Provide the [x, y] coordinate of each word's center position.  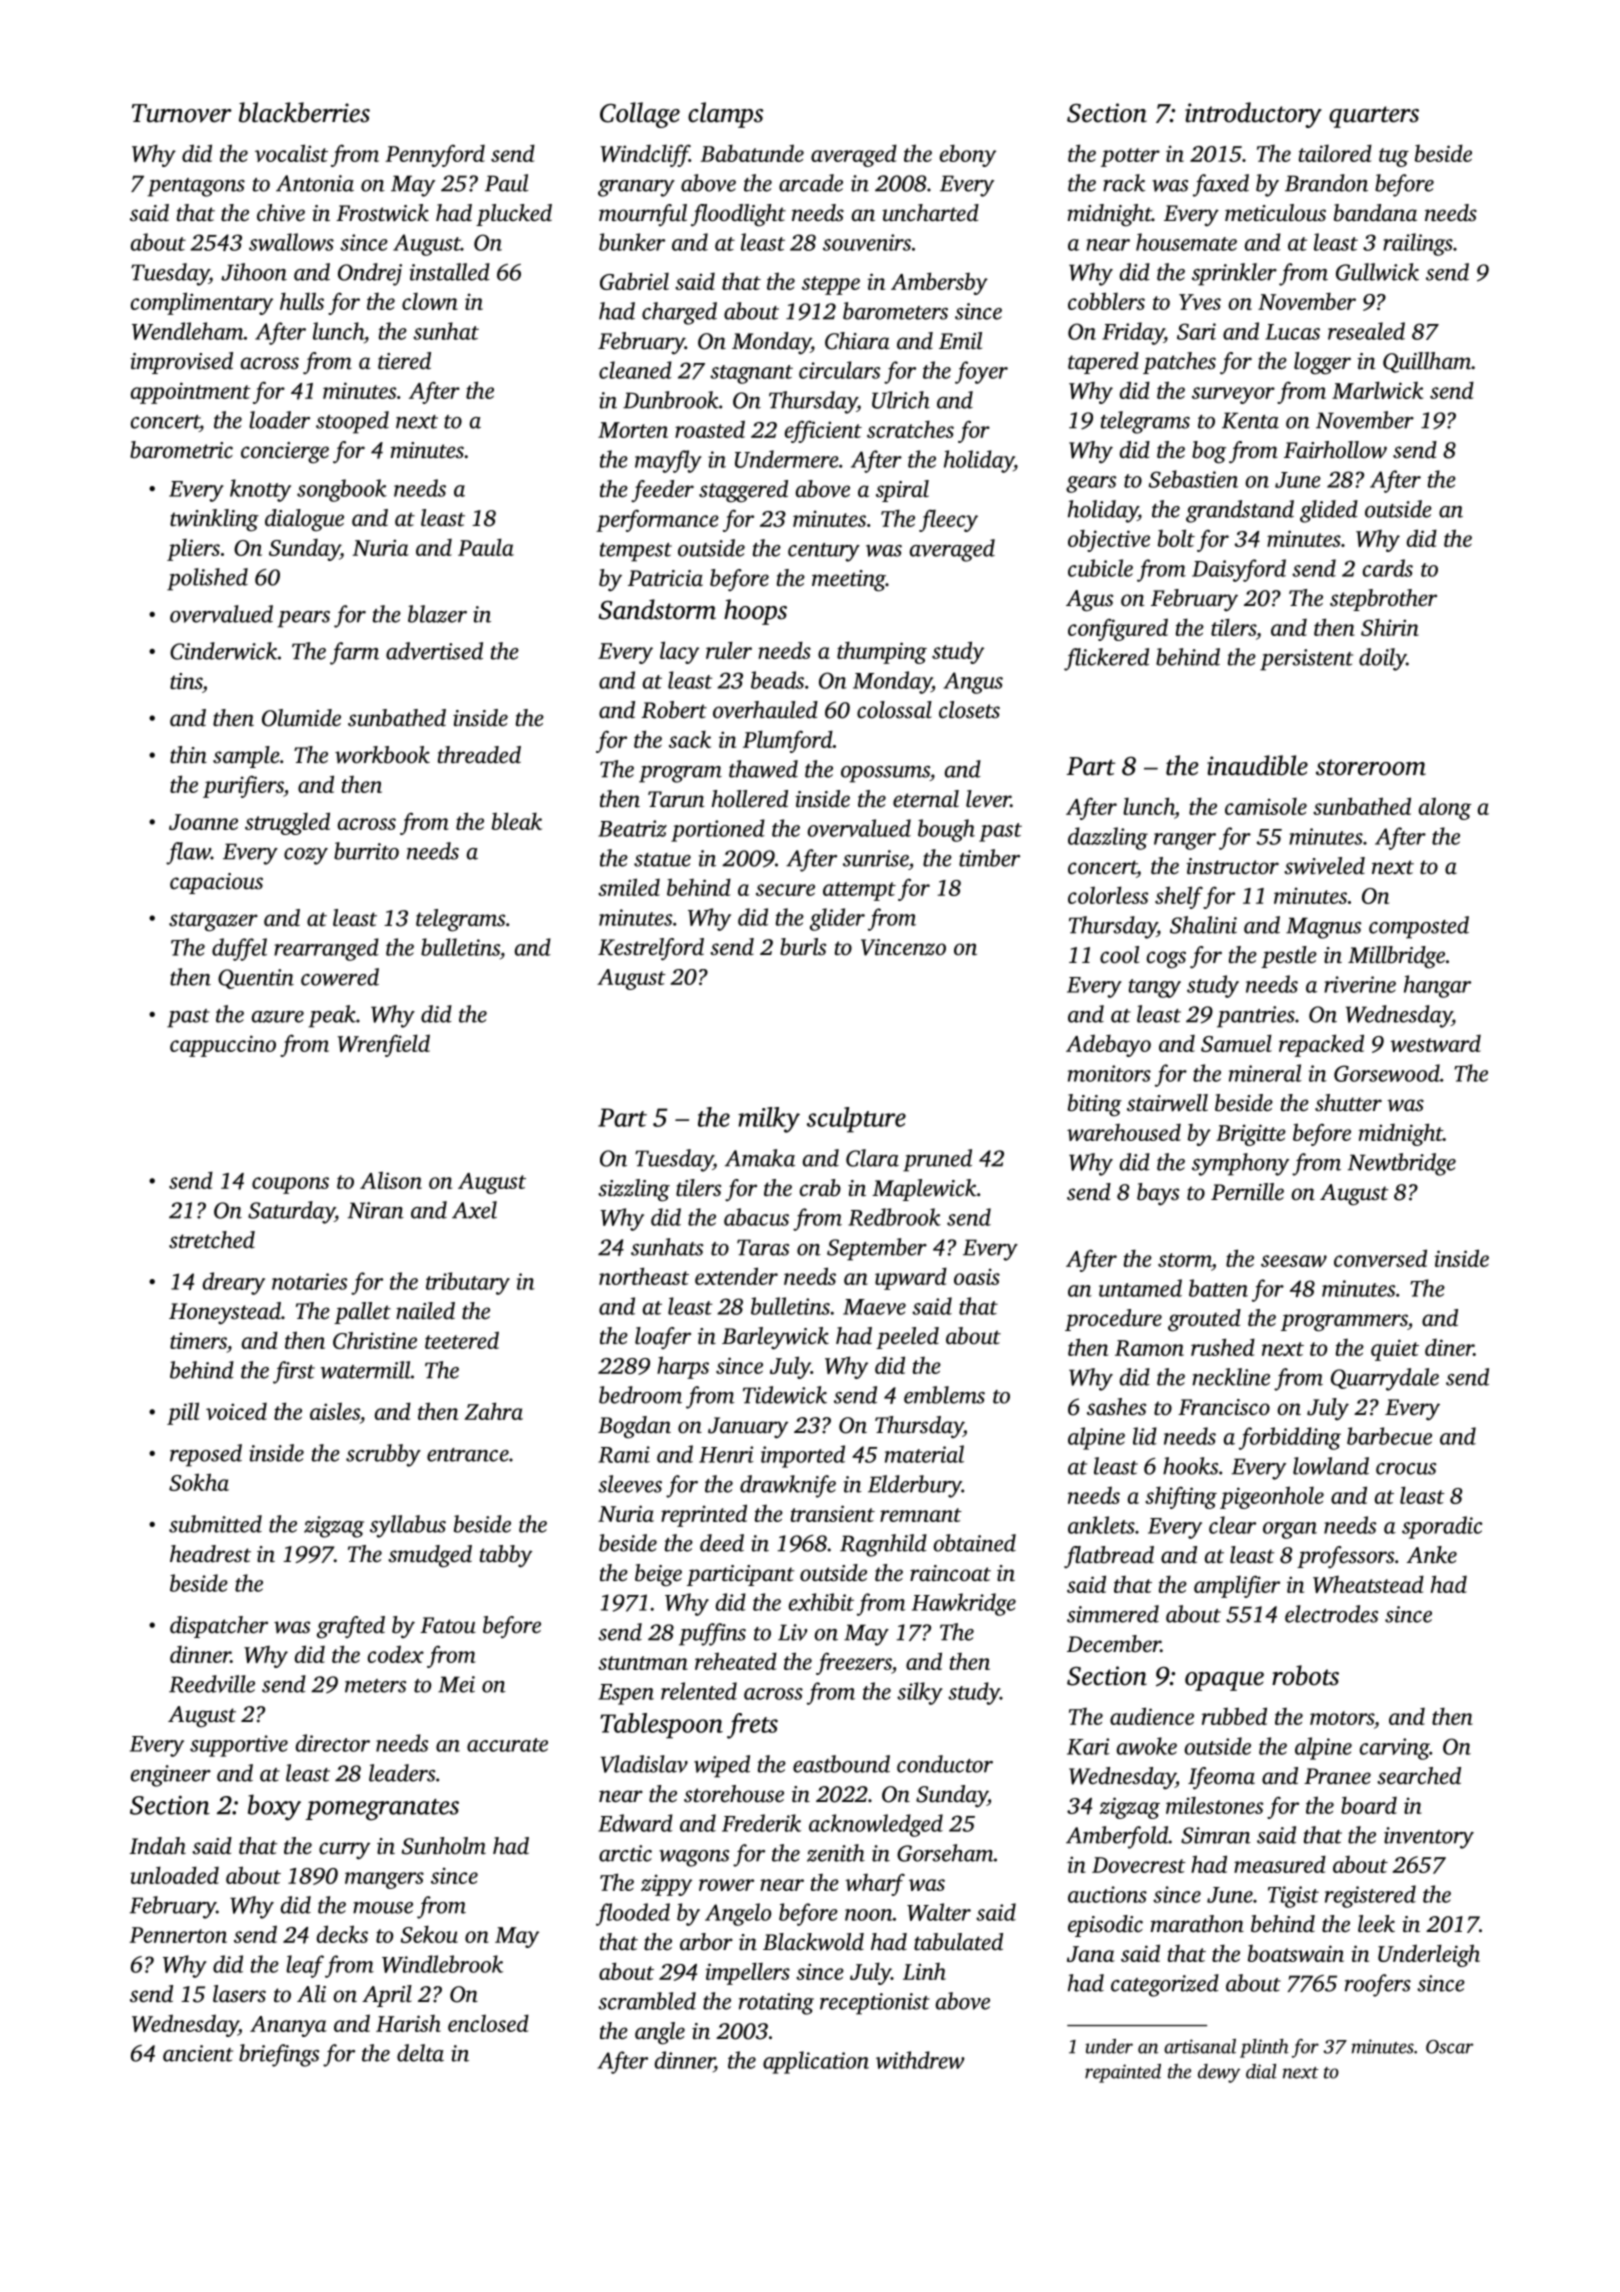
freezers [854, 1663]
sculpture [856, 1120]
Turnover [182, 113]
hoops [755, 612]
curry [345, 1851]
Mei [456, 1684]
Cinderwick [223, 651]
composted [1419, 927]
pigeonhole [1272, 1497]
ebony [968, 156]
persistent [1306, 660]
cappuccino [223, 1046]
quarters [1374, 117]
